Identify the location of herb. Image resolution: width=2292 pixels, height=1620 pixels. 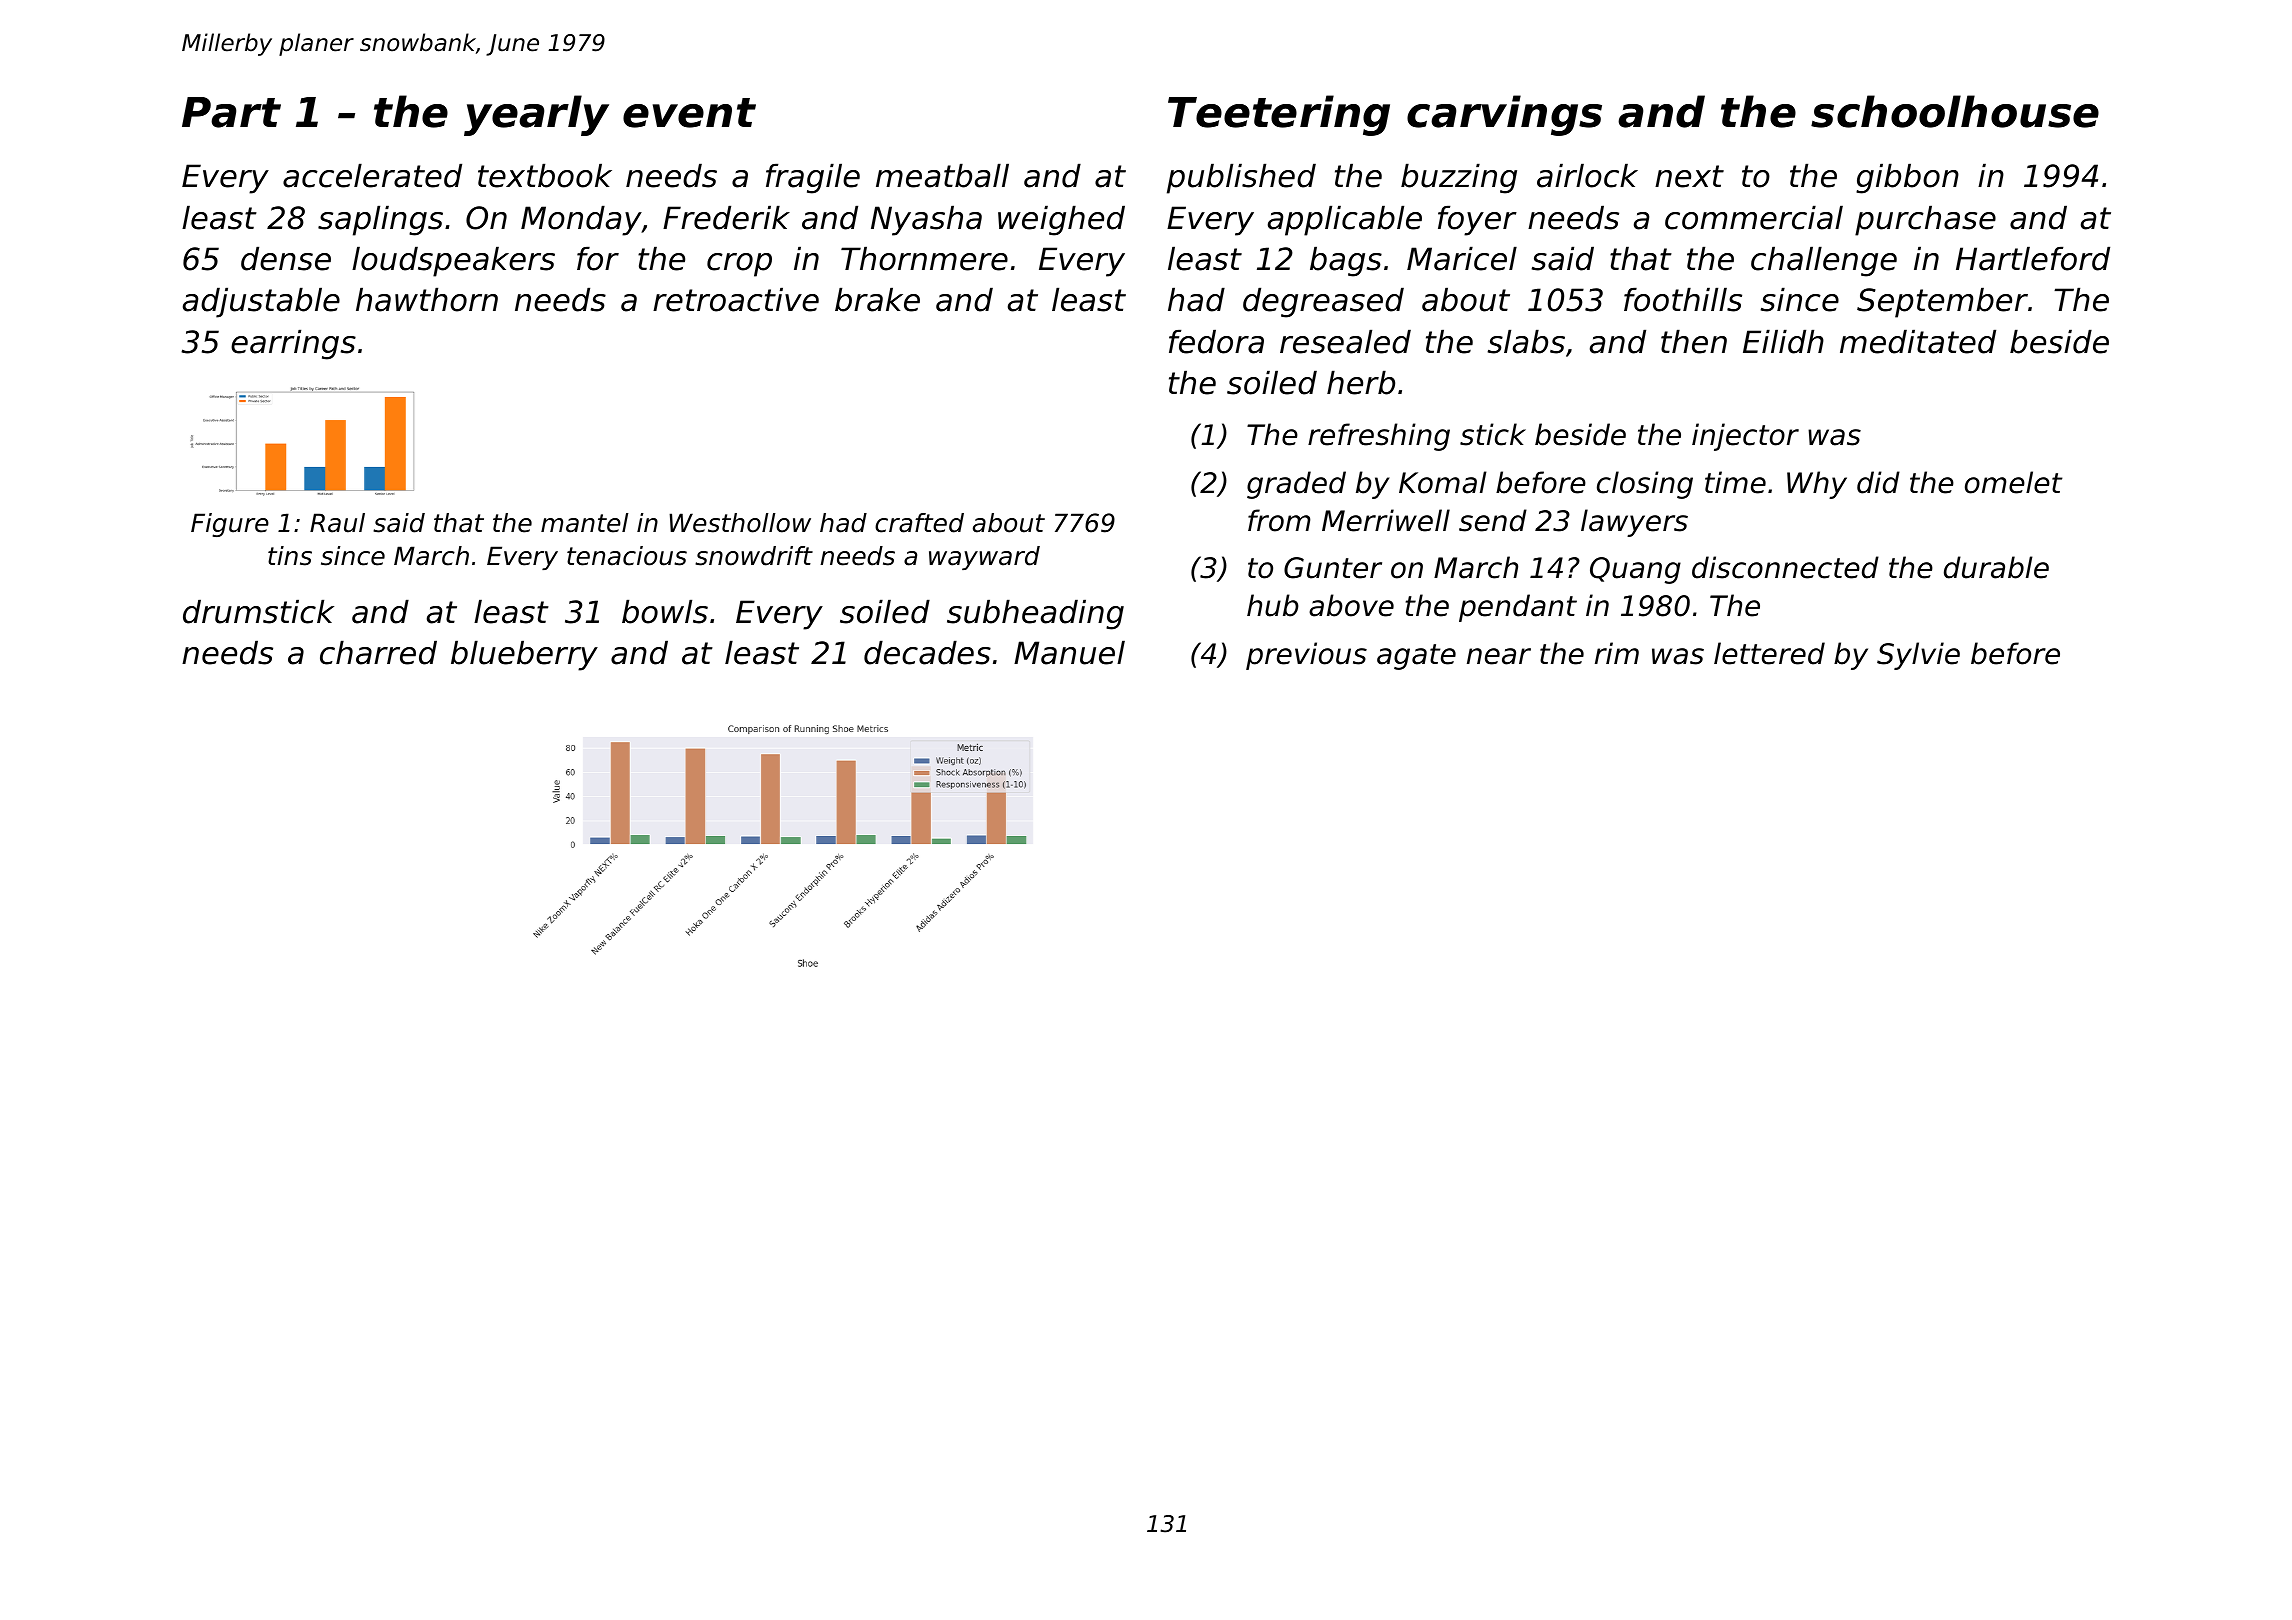
(1361, 382).
